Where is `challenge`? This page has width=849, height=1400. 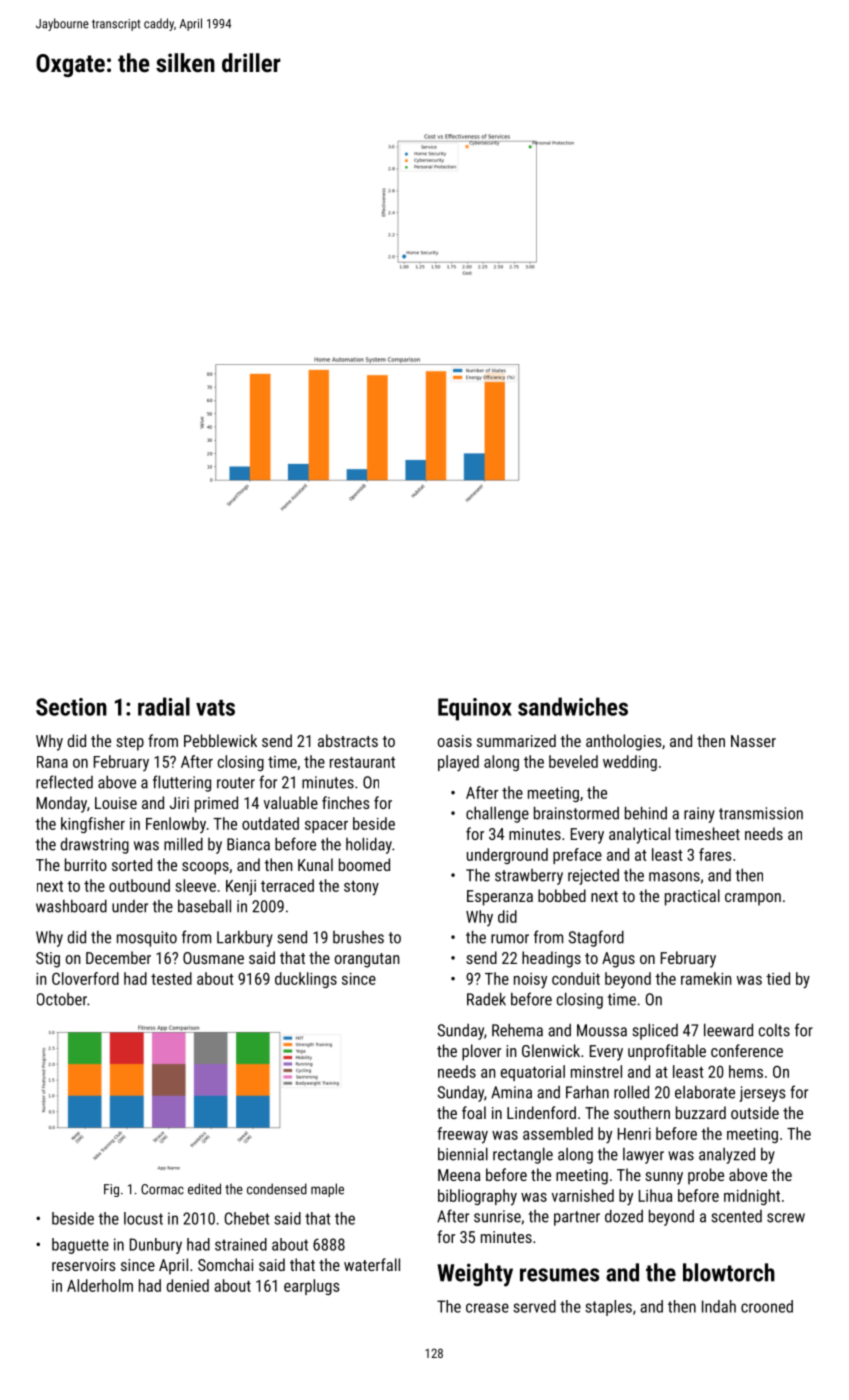 challenge is located at coordinates (497, 814).
